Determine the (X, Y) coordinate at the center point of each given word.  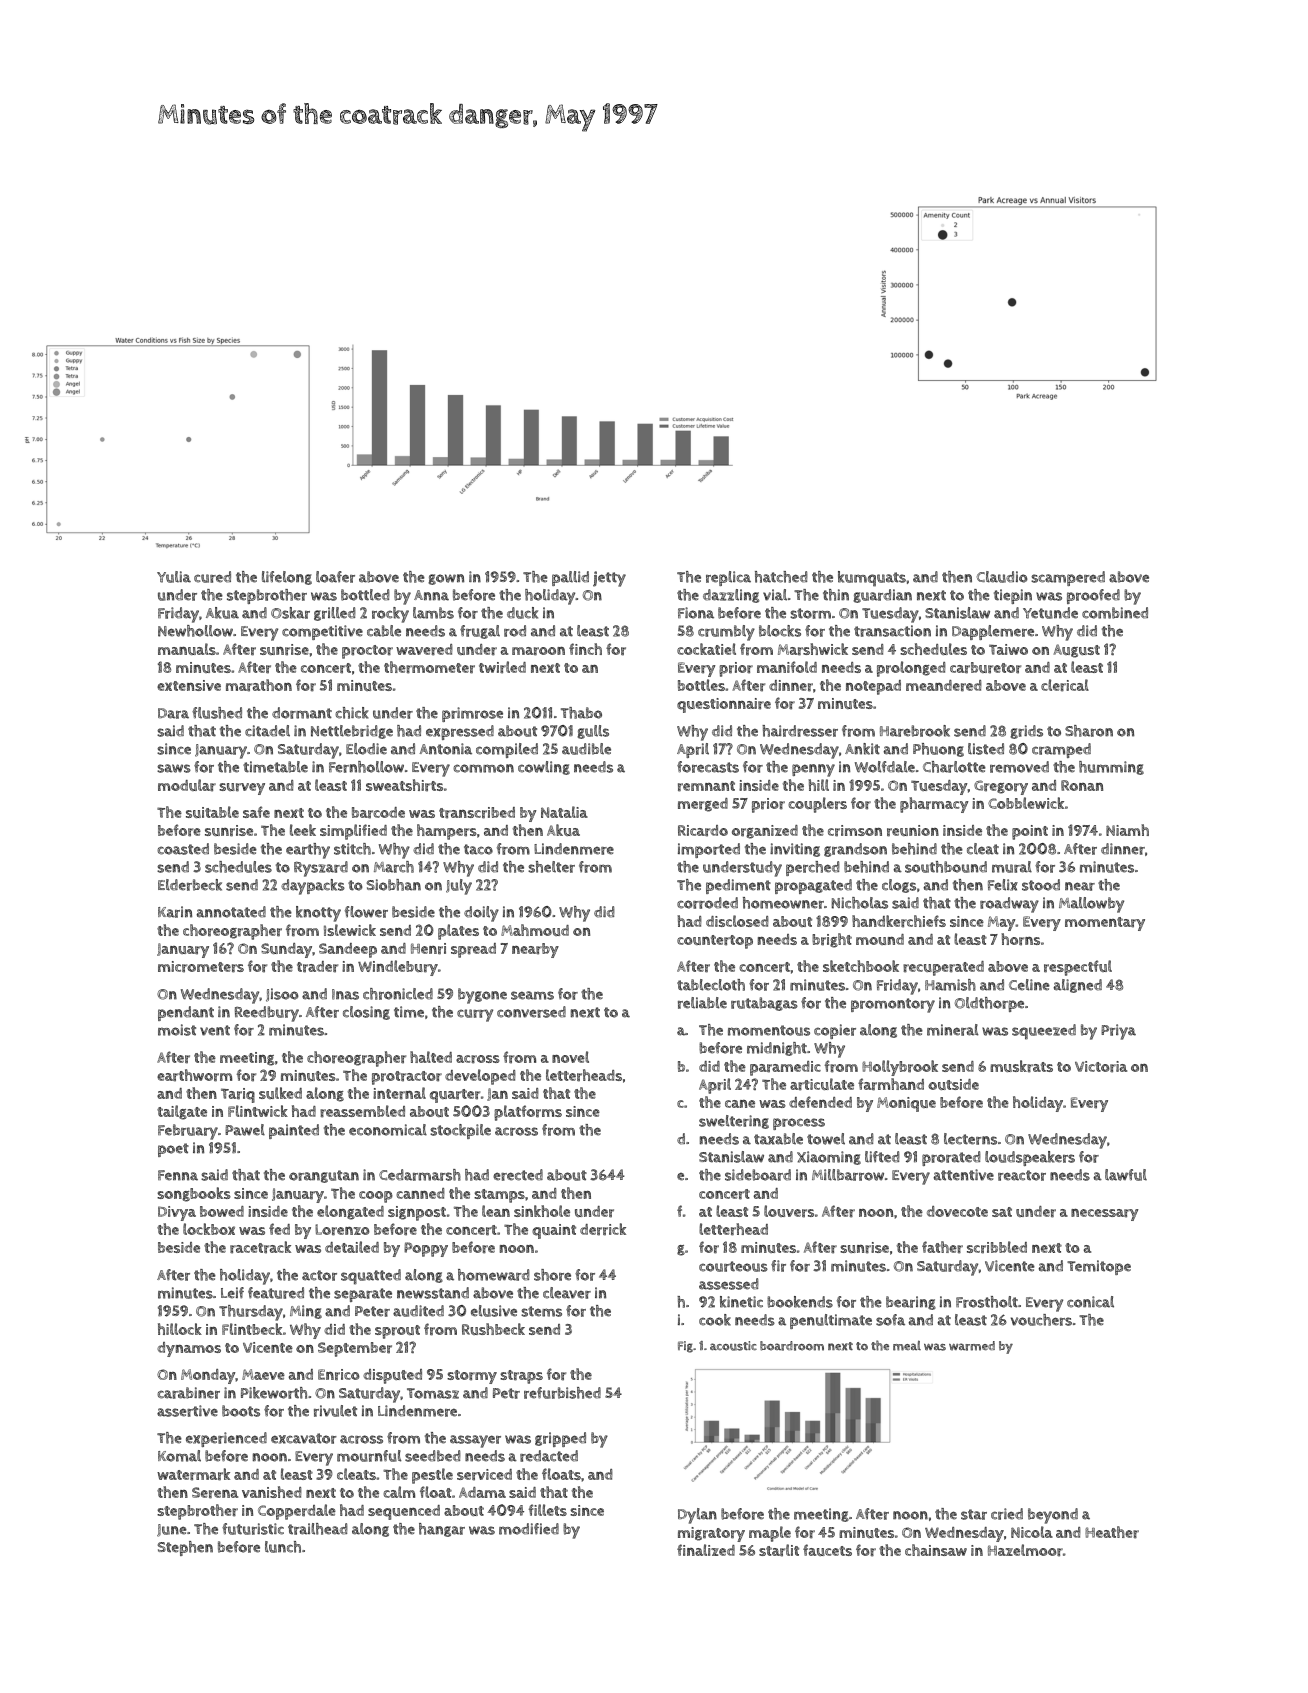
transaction (892, 631)
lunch (283, 1547)
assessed (729, 1284)
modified (529, 1529)
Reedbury (267, 1014)
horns (1020, 939)
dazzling (731, 596)
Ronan (1082, 785)
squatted (371, 1277)
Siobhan (394, 885)
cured (212, 577)
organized (765, 832)
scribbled (997, 1247)
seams (532, 995)
